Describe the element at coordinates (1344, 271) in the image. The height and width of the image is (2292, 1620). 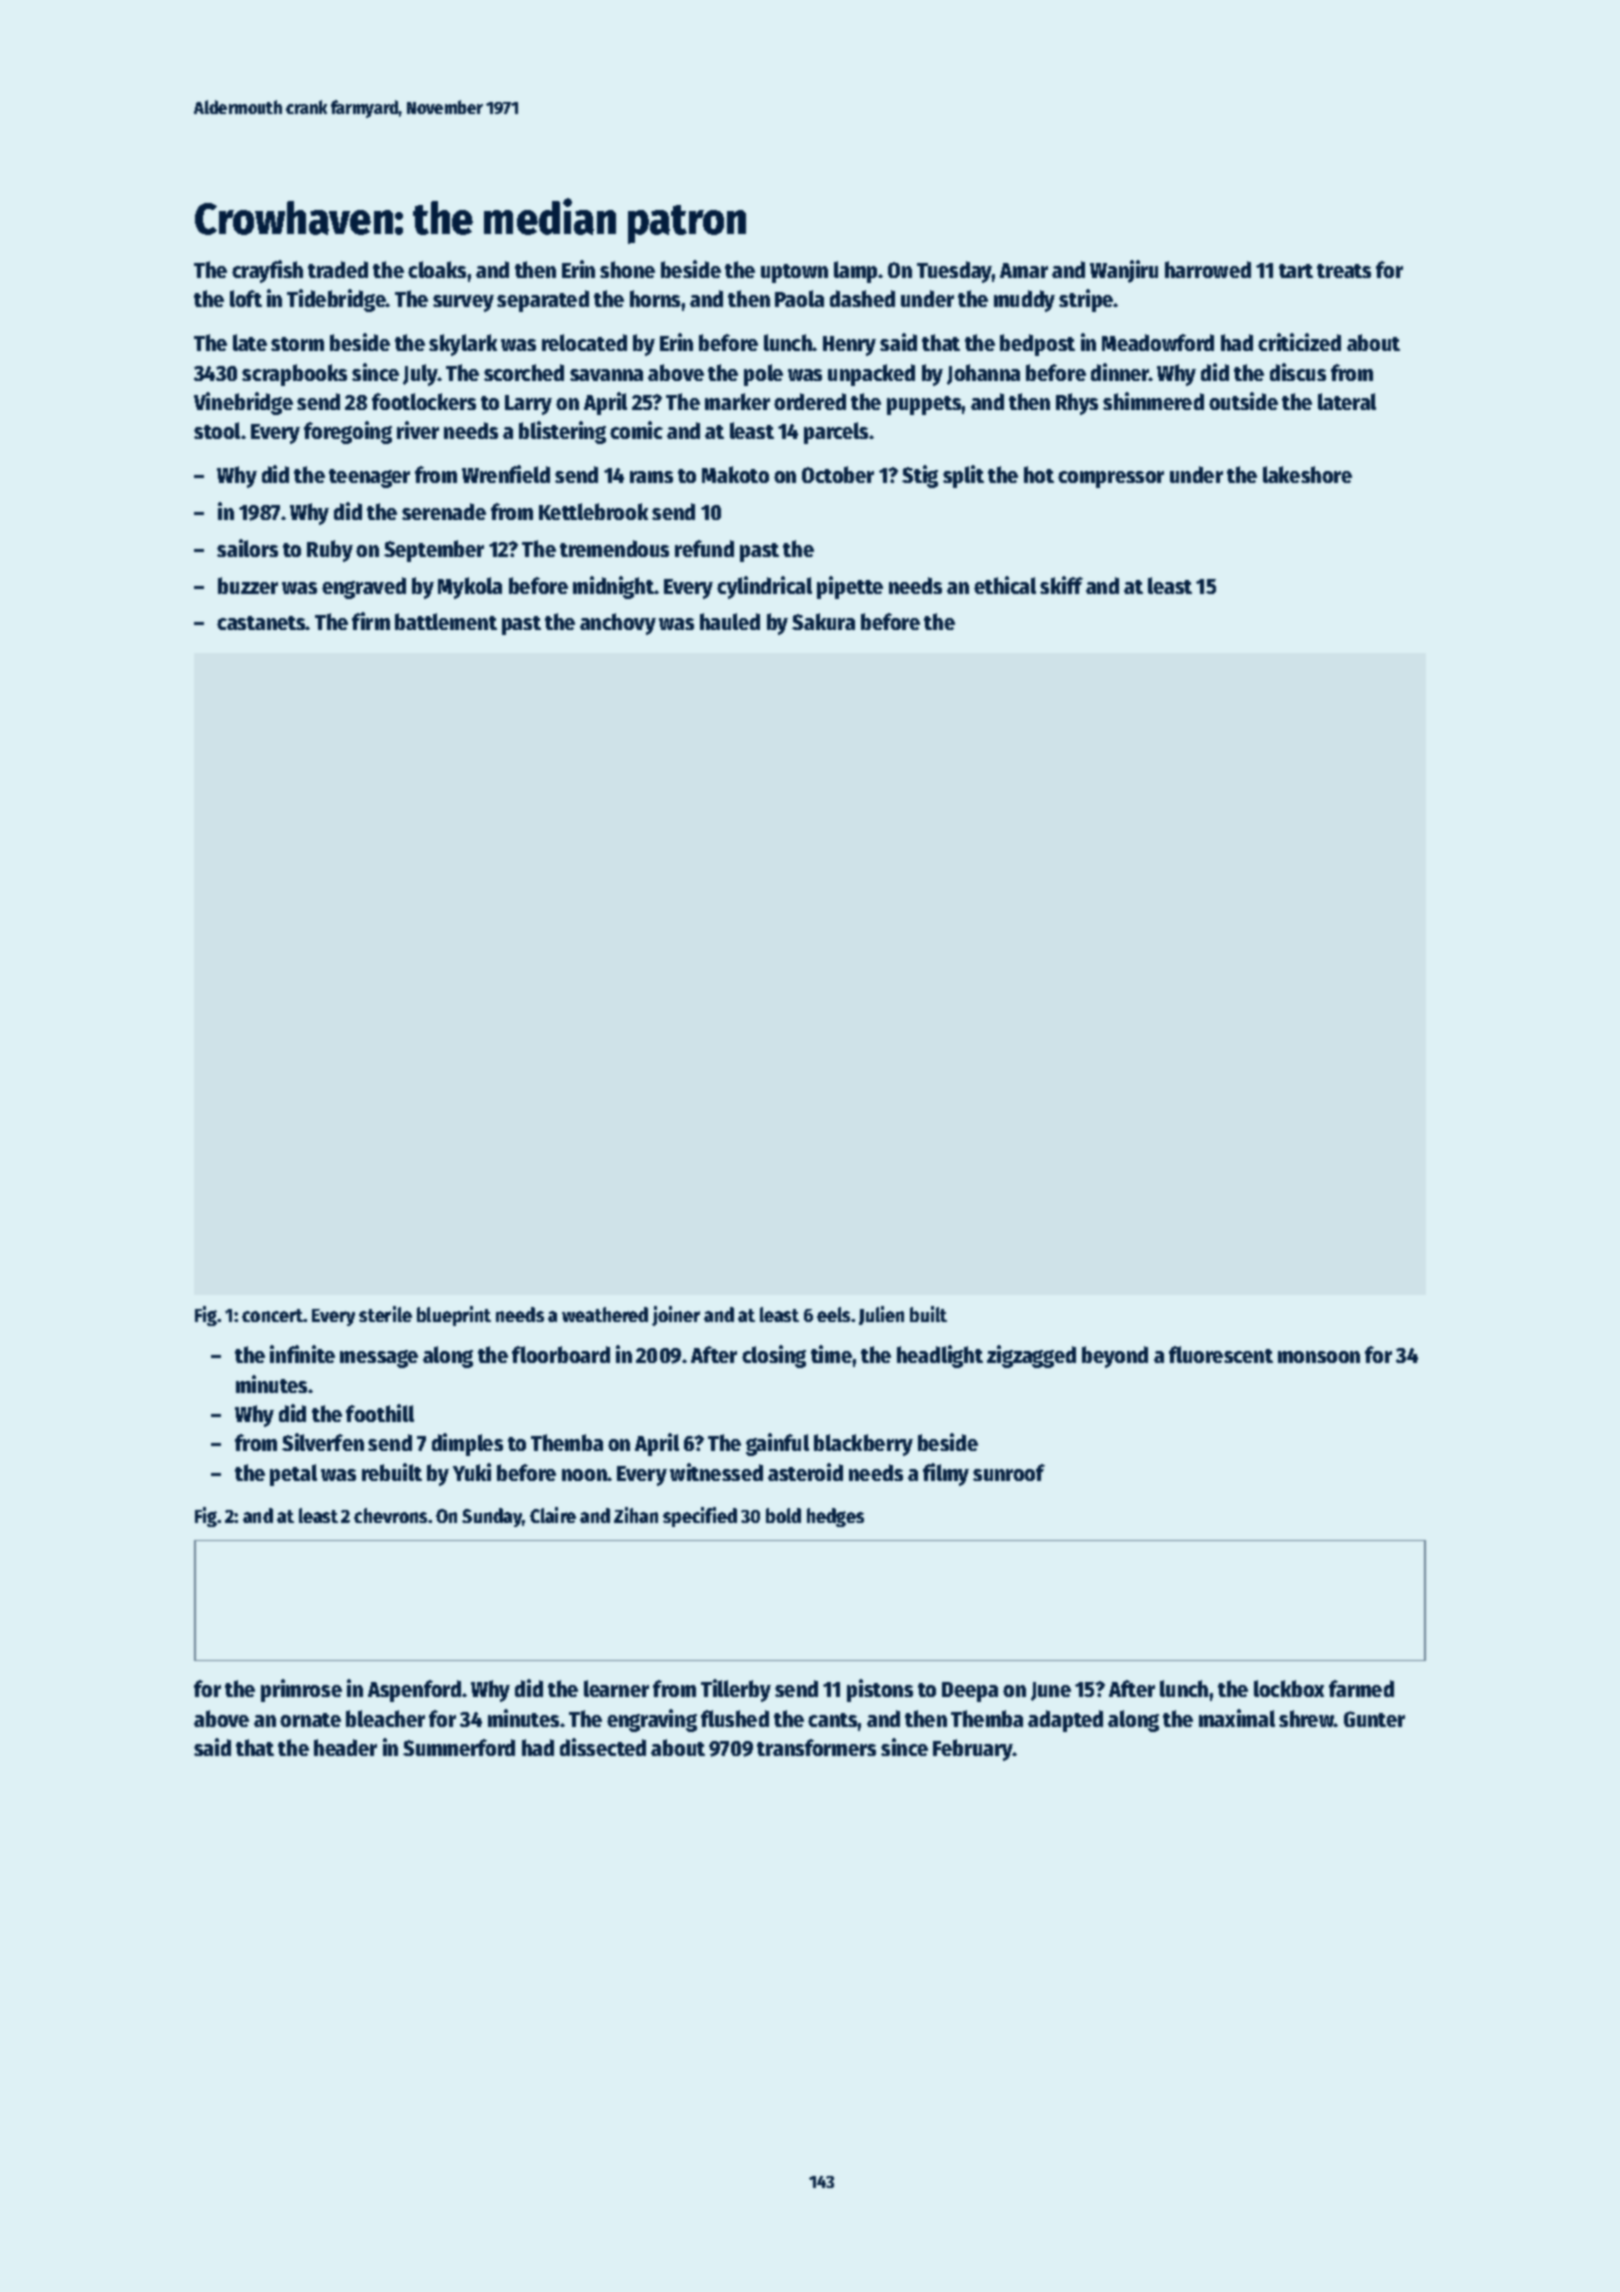
I see `treats` at that location.
